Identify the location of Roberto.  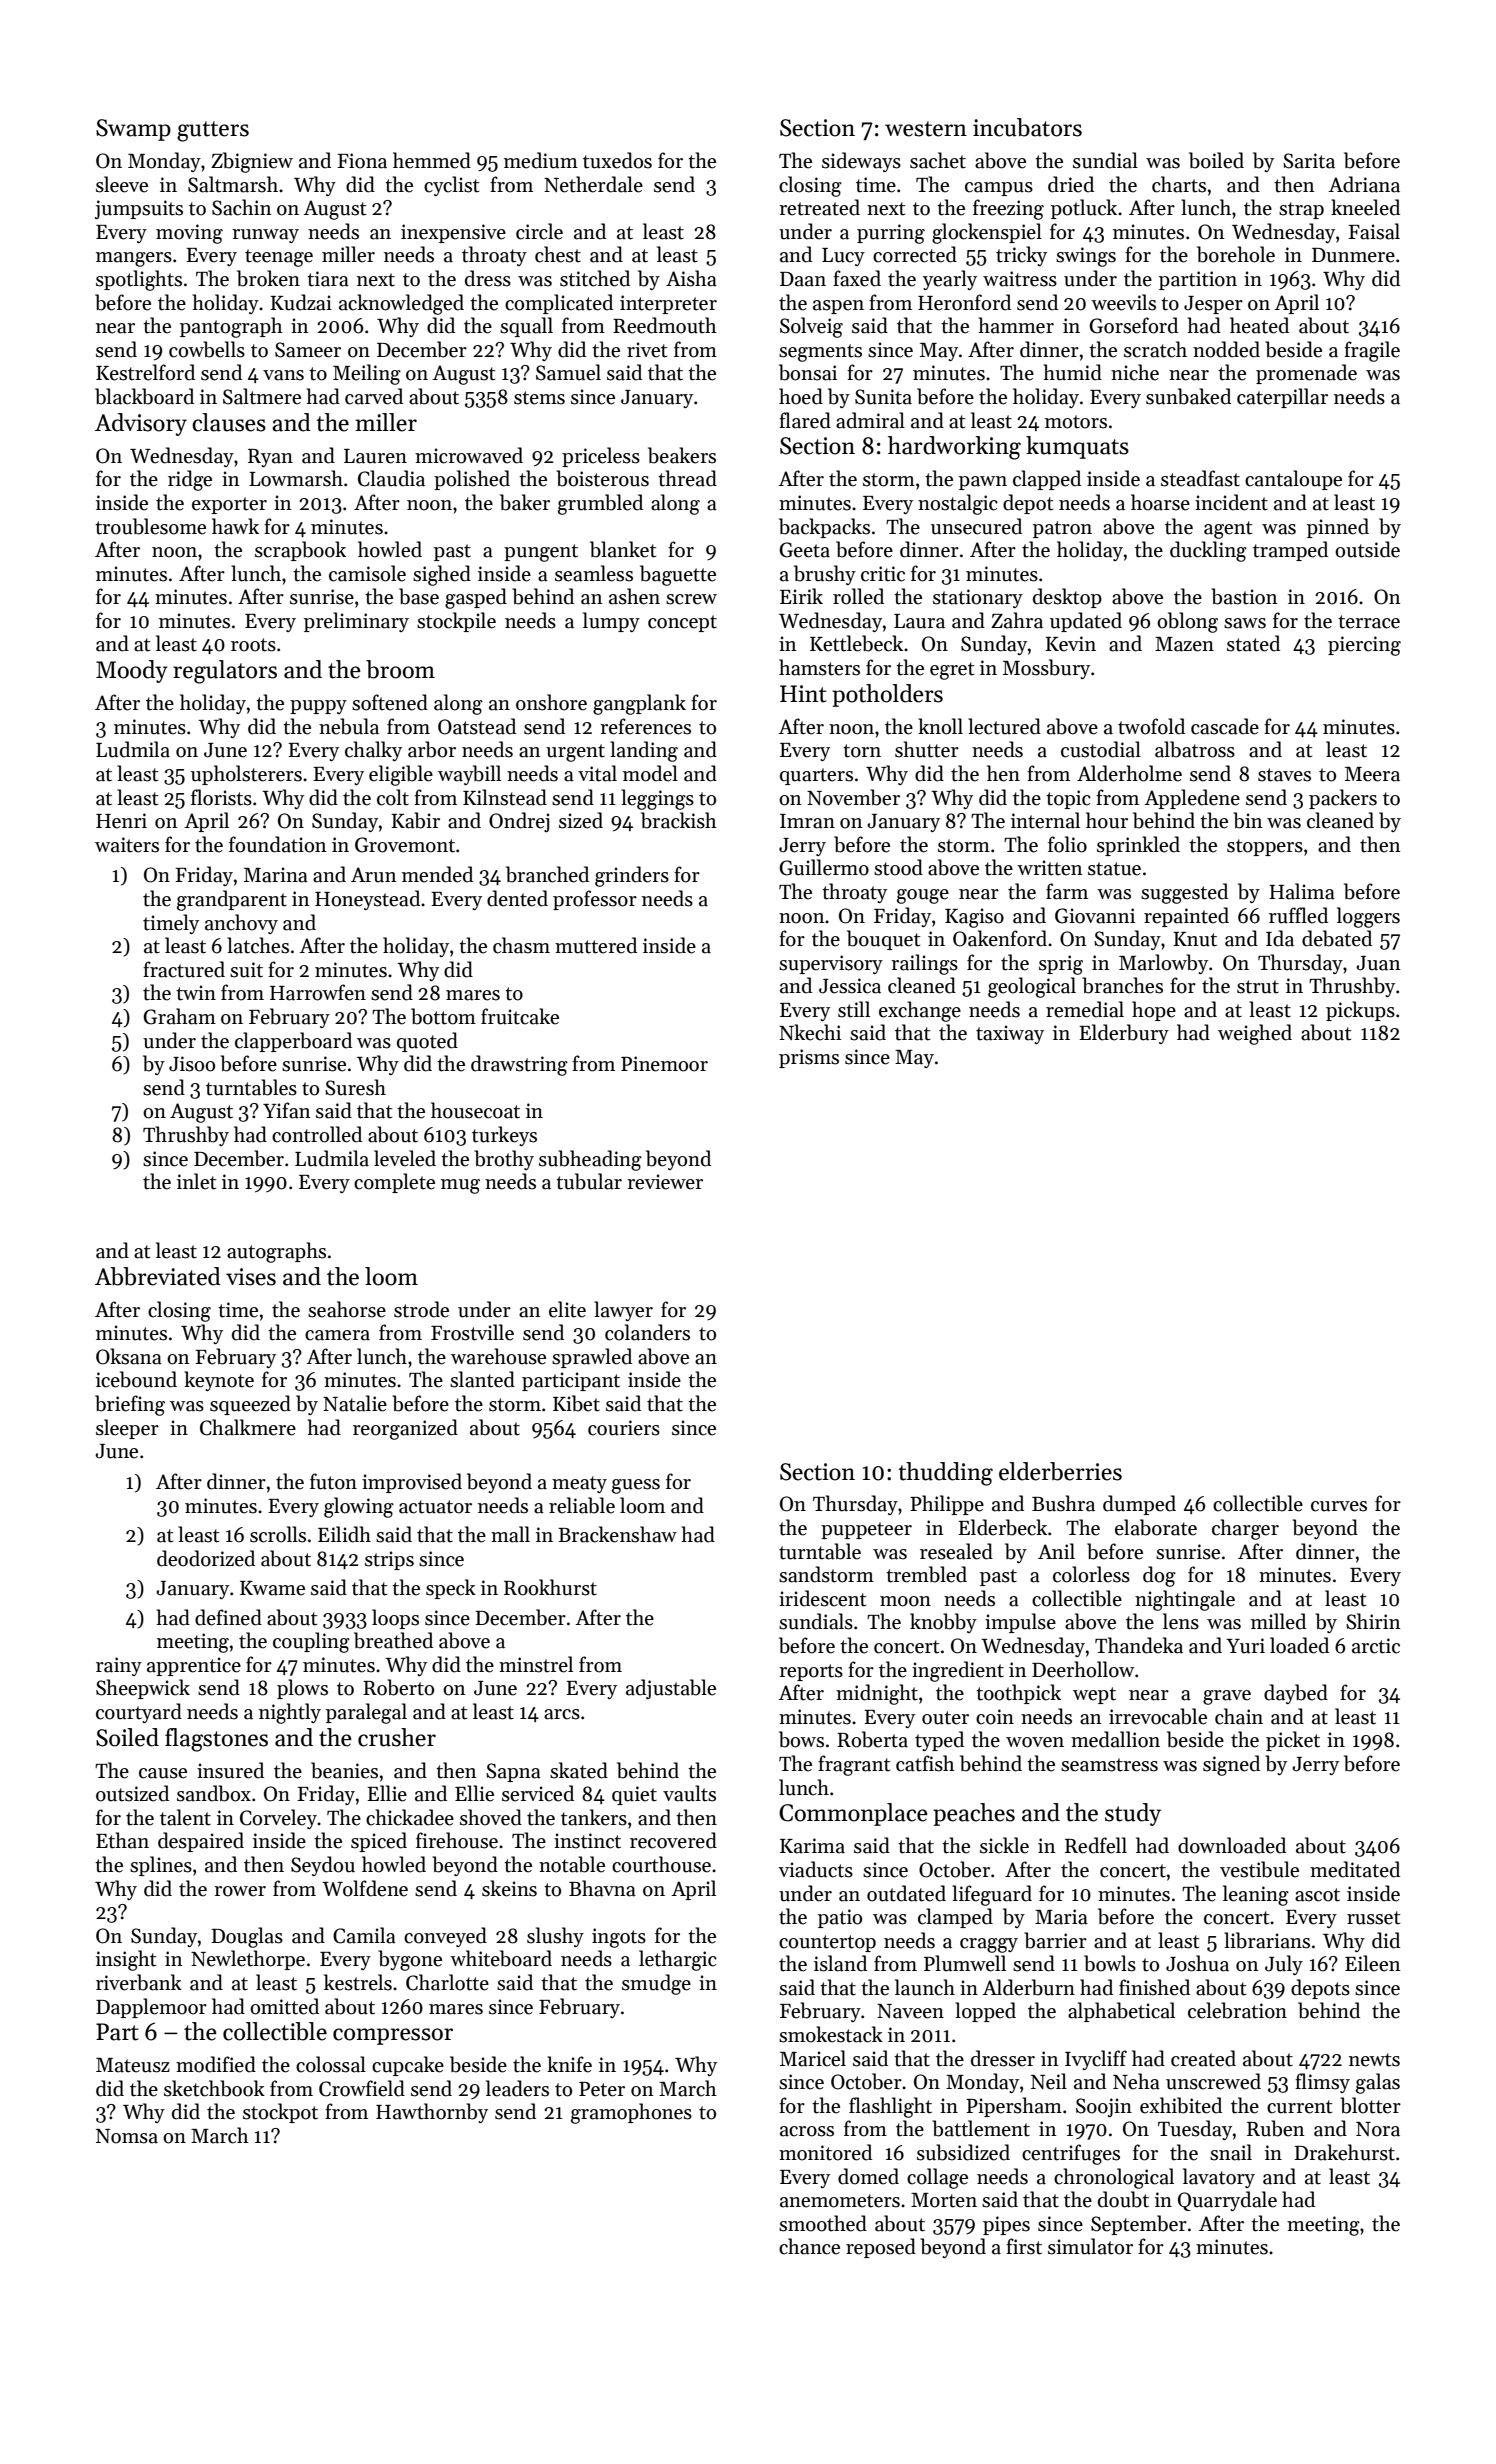
(398, 1687).
